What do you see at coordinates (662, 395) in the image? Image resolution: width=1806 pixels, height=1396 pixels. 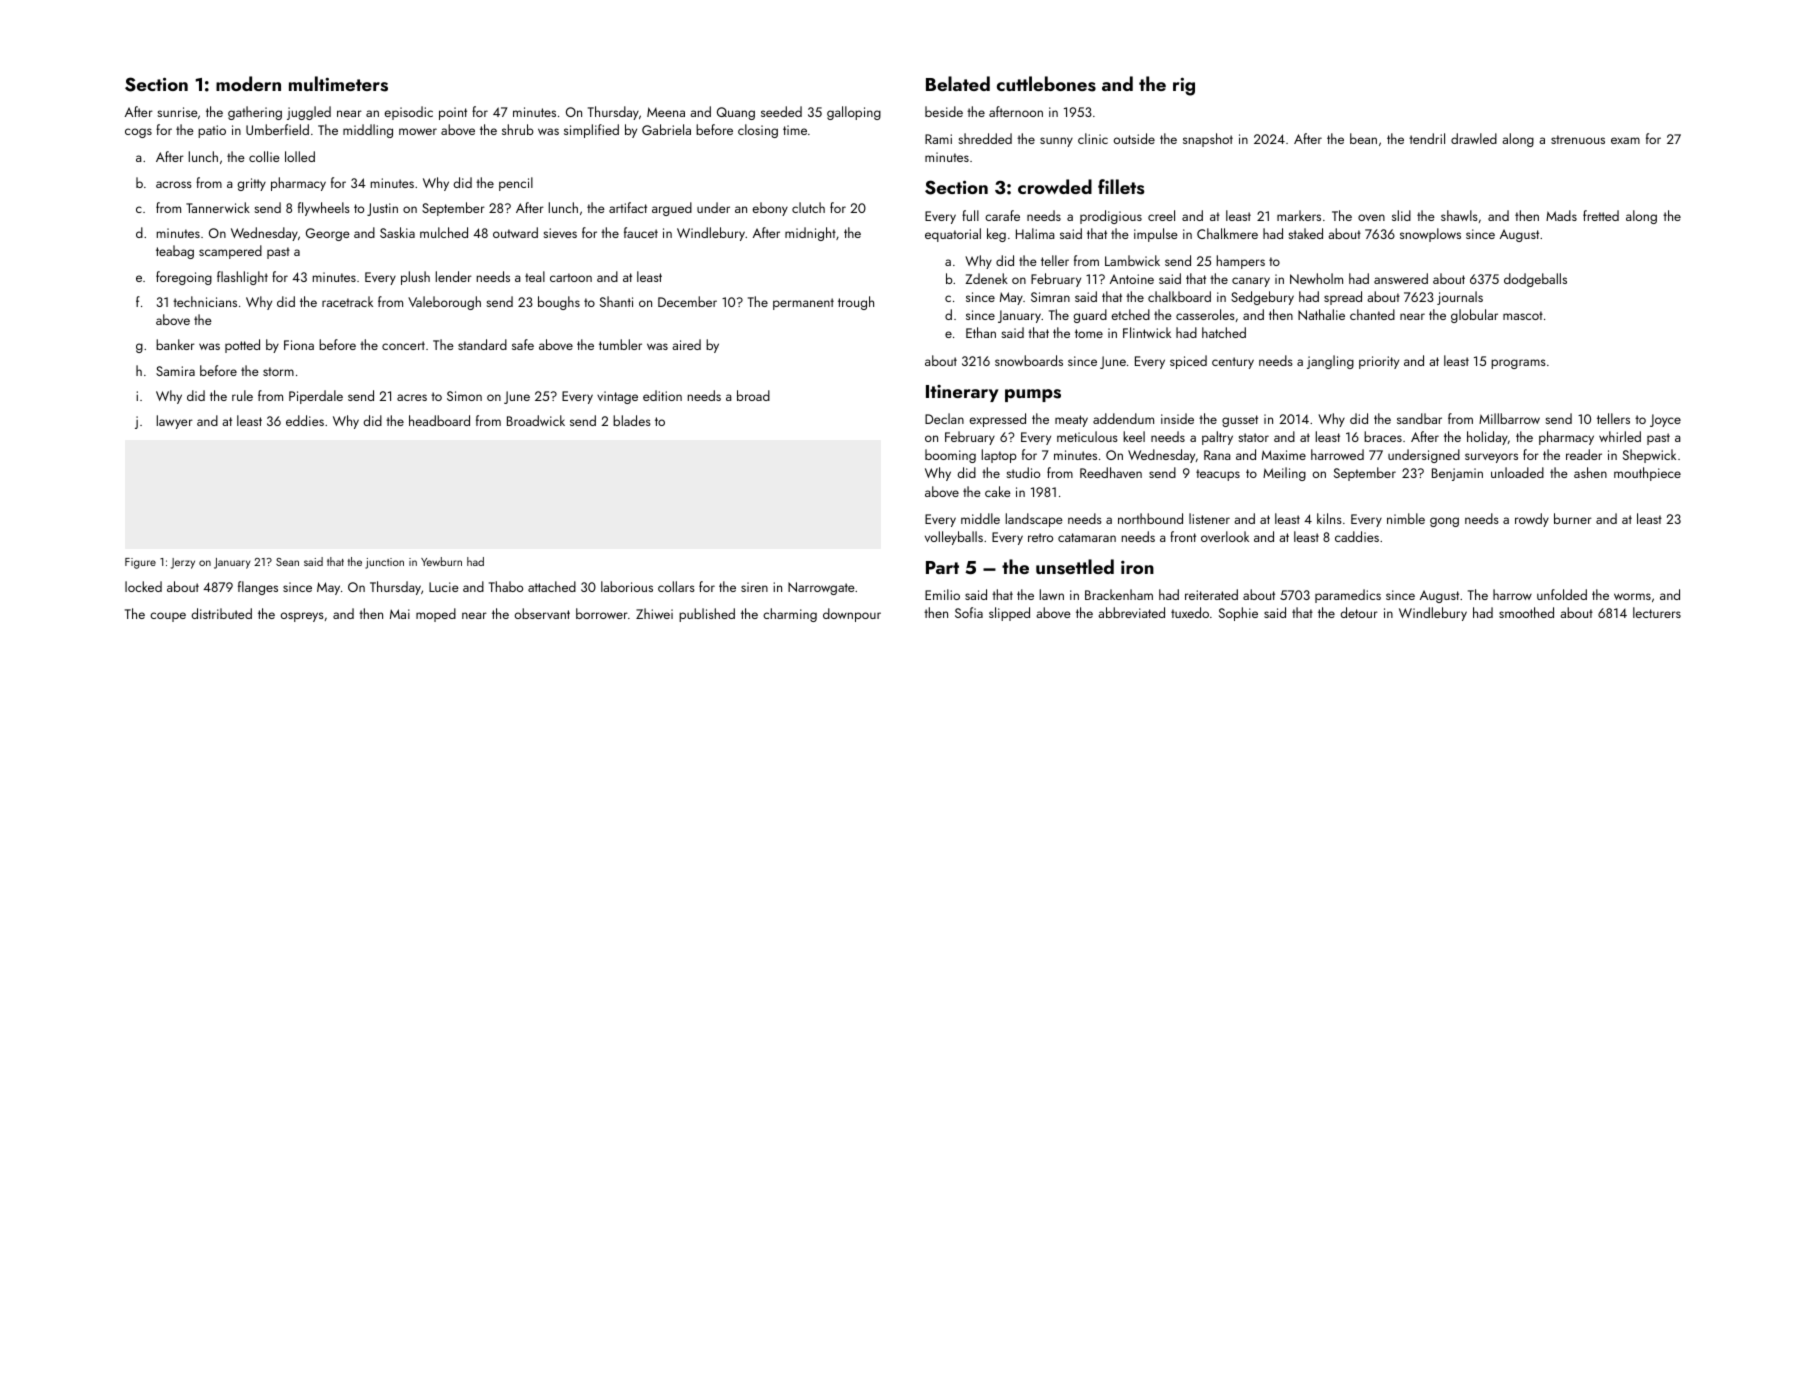 I see `edition` at bounding box center [662, 395].
